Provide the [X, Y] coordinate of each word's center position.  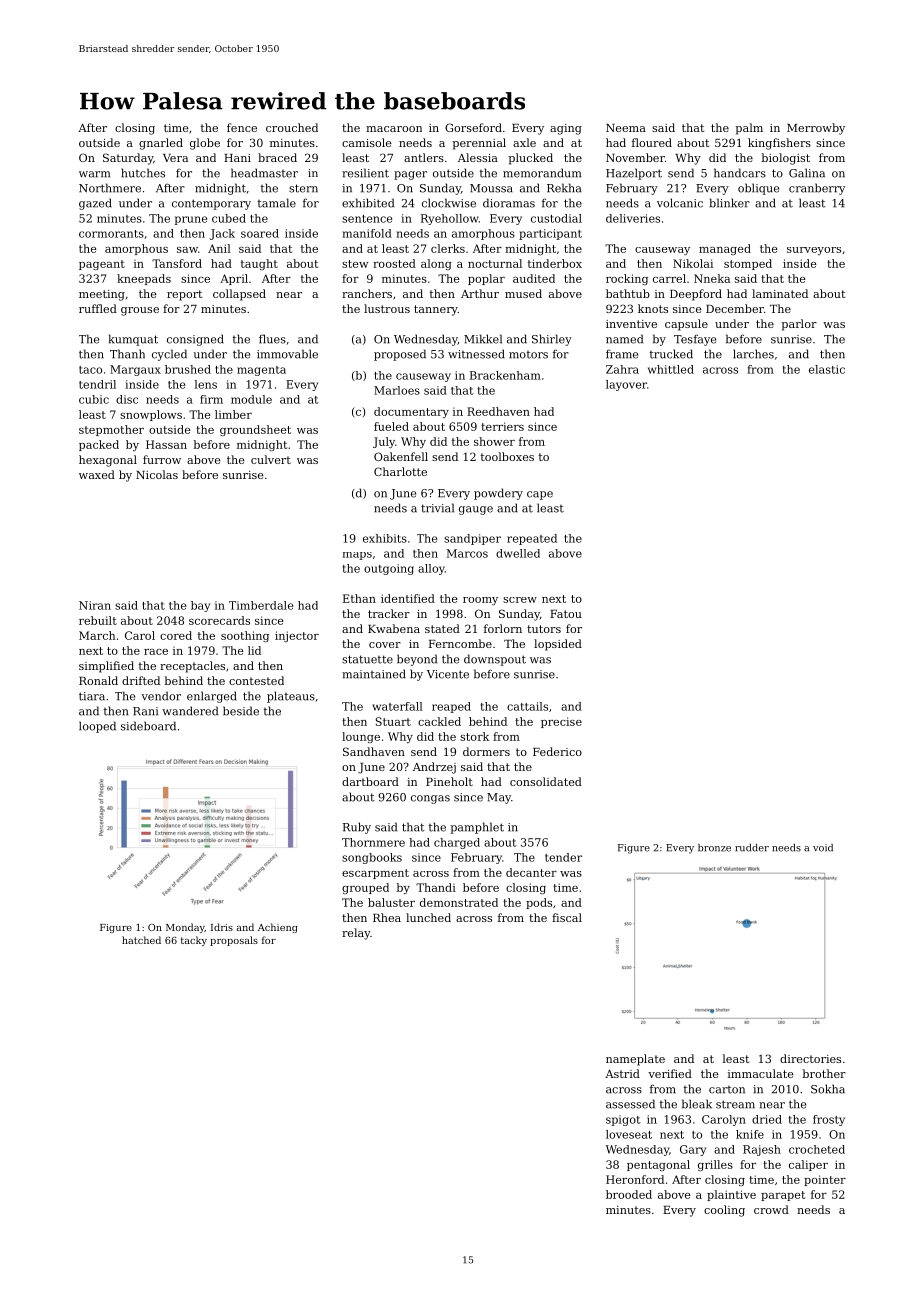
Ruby [357, 828]
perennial [479, 144]
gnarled [161, 144]
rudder [752, 848]
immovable [287, 354]
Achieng [278, 928]
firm [211, 399]
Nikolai [693, 263]
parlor [799, 325]
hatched [141, 940]
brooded [629, 1194]
